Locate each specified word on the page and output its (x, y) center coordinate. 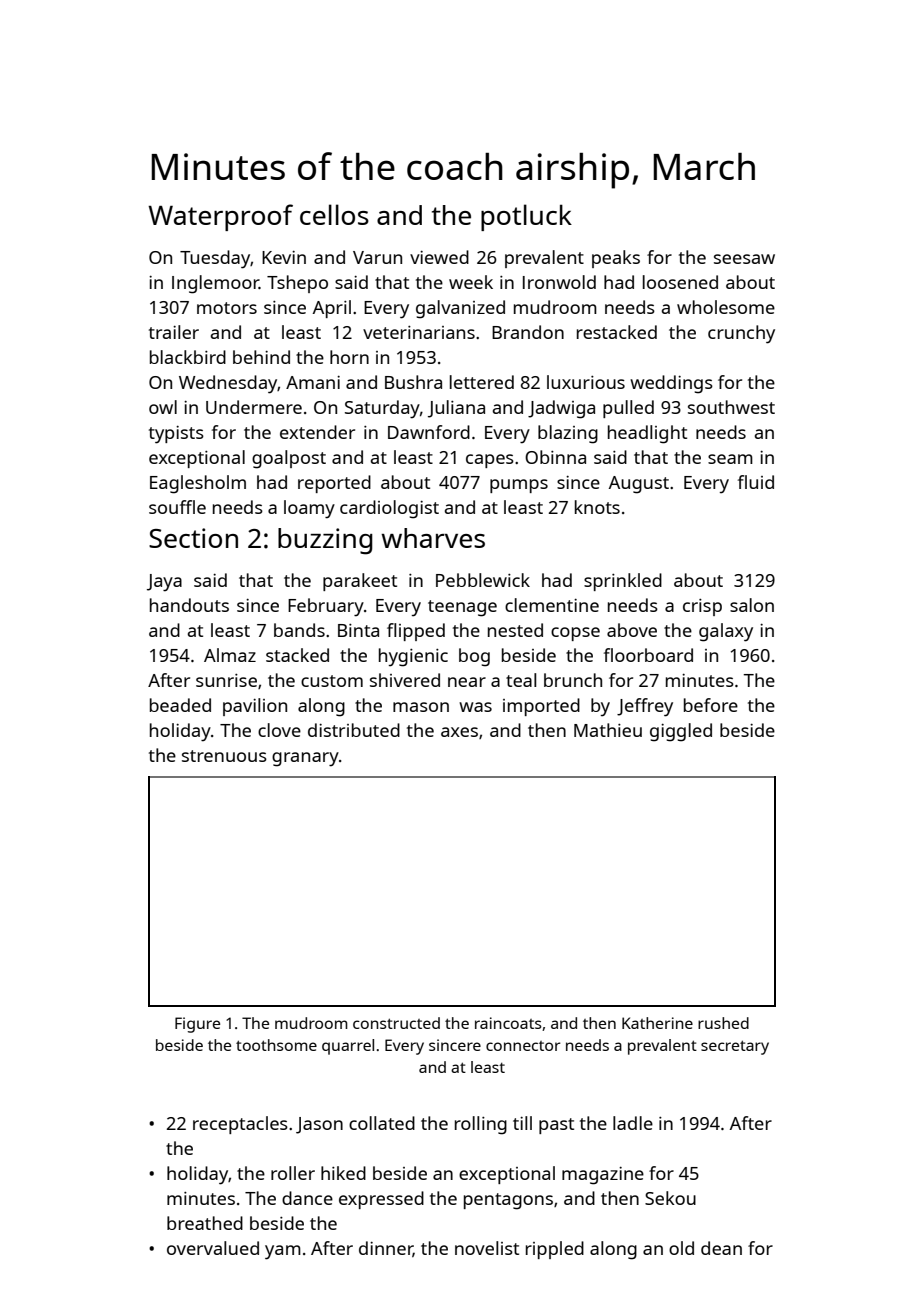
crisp (702, 607)
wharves (433, 538)
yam (283, 1252)
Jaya (164, 583)
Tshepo (297, 284)
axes (459, 732)
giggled (681, 732)
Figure (197, 1025)
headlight (647, 434)
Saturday (382, 409)
